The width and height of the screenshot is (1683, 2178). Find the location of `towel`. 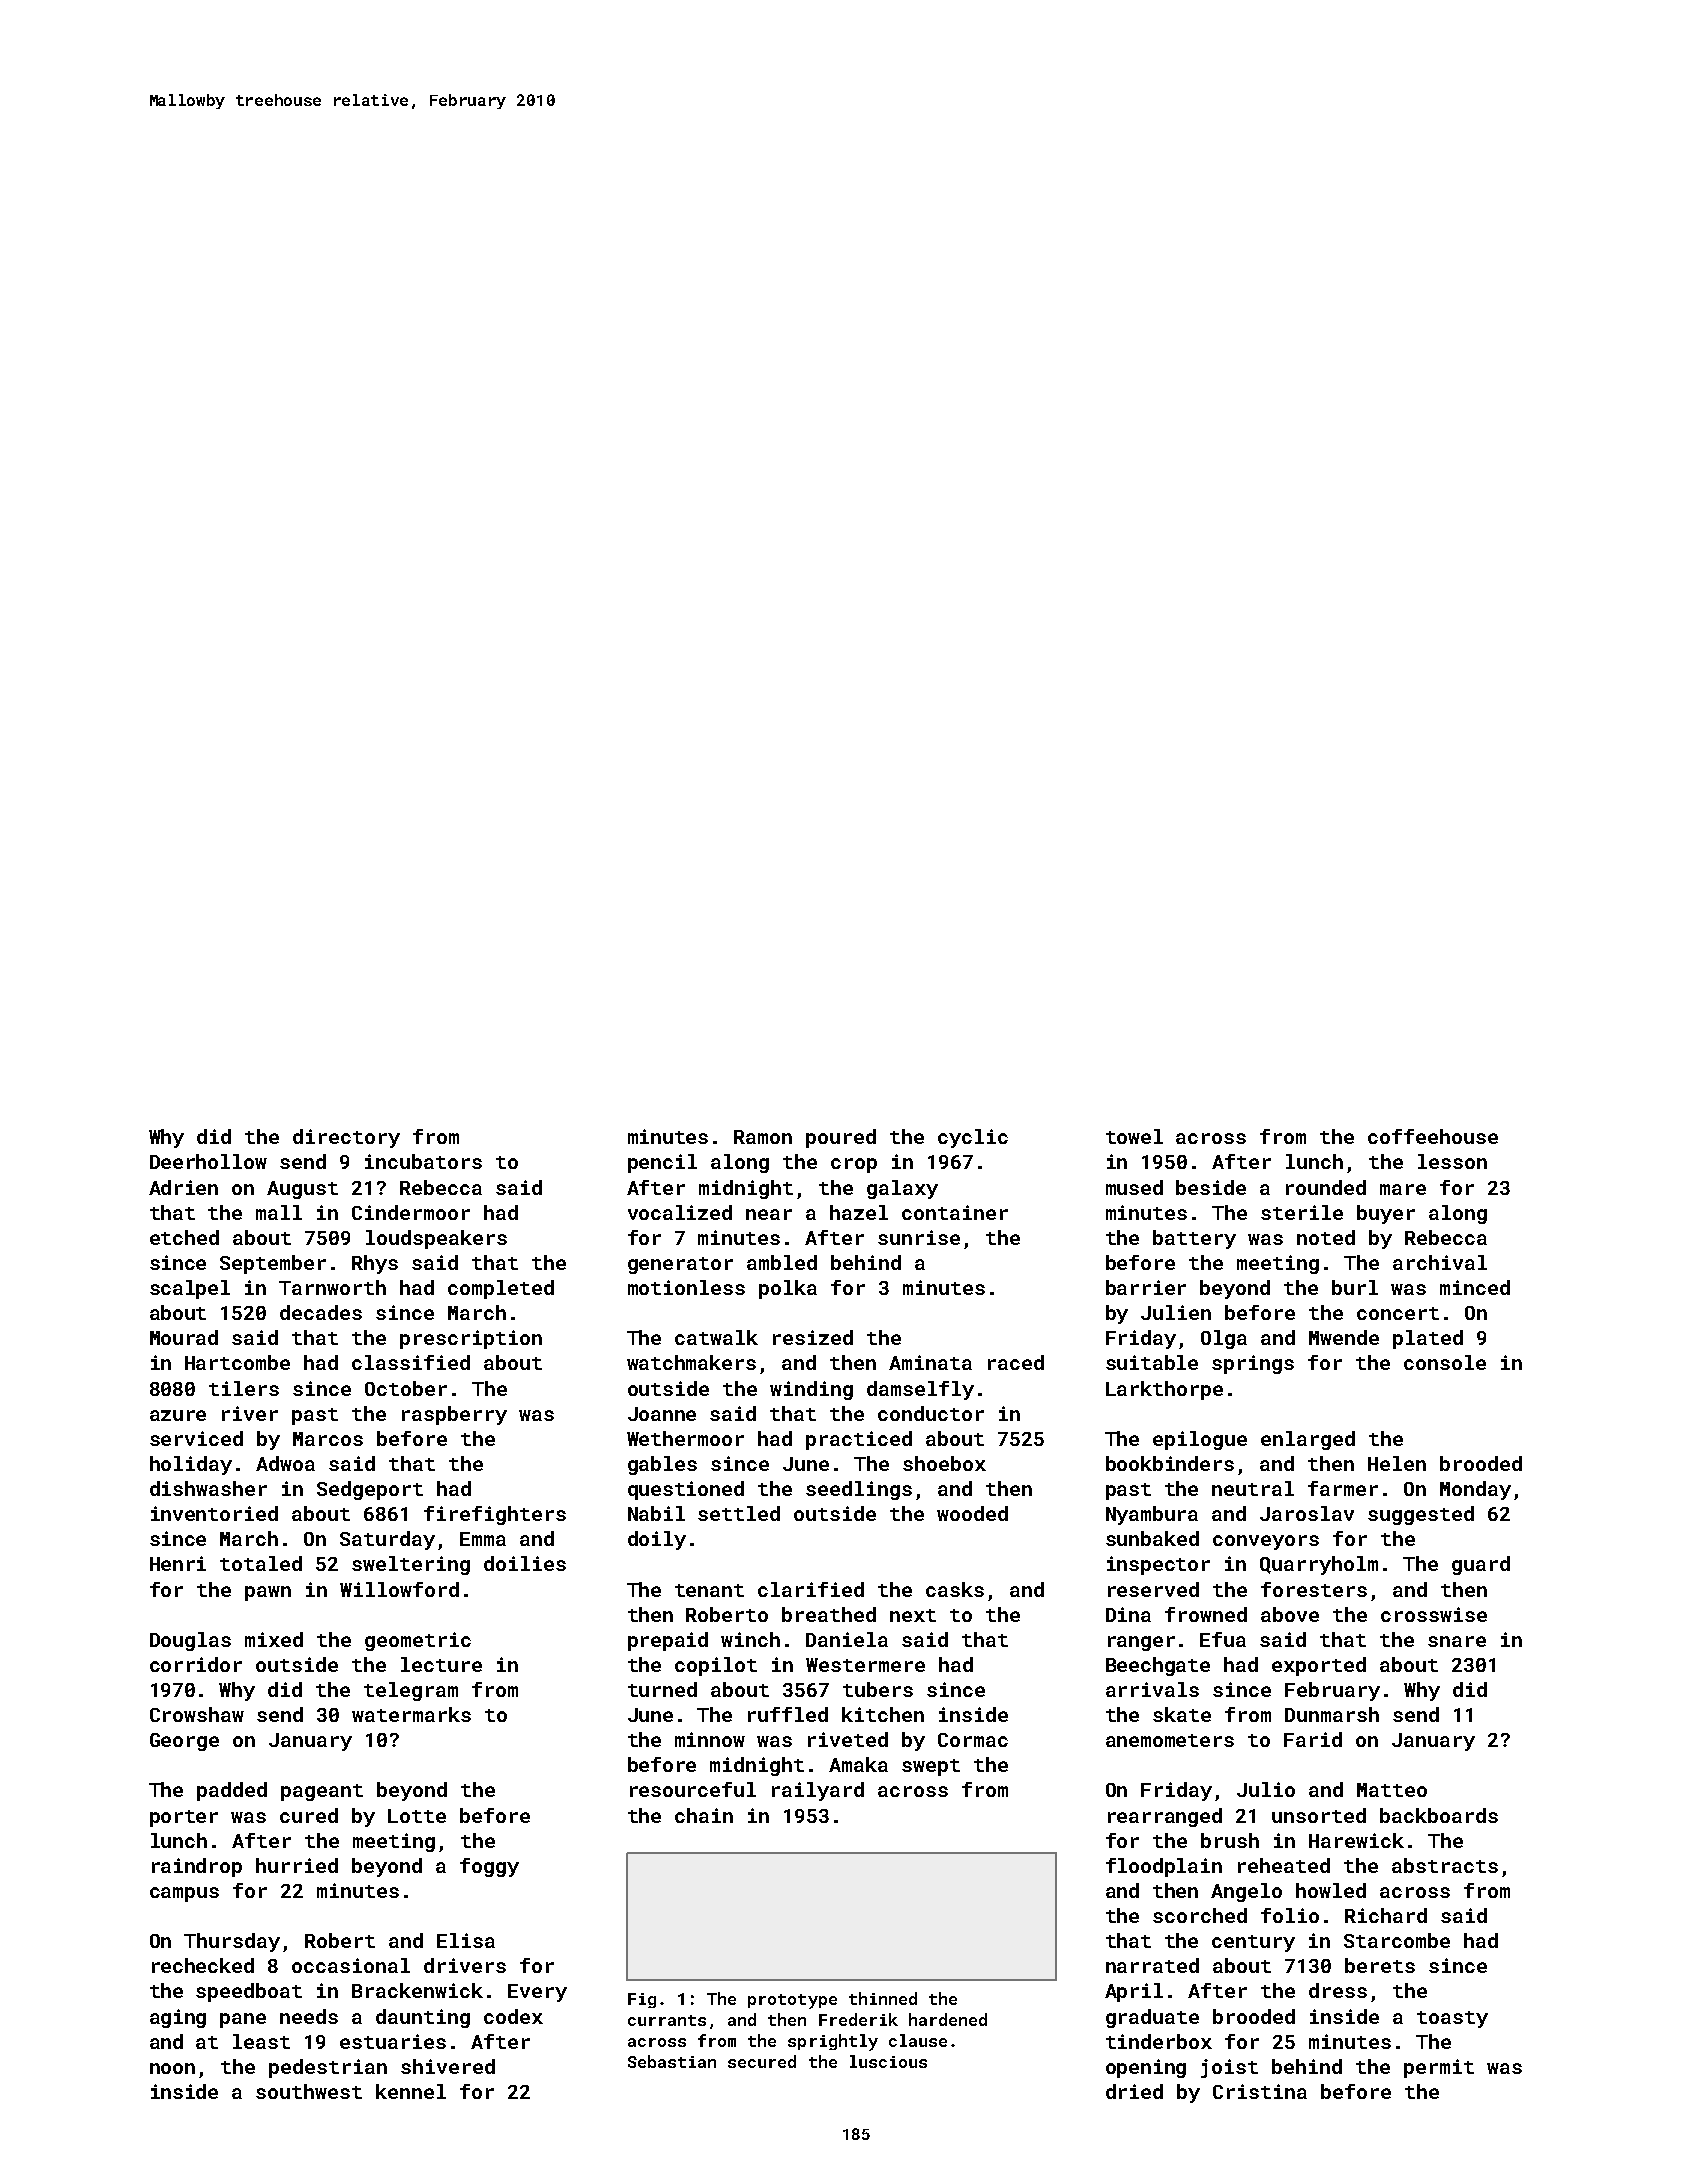

towel is located at coordinates (1134, 1136).
